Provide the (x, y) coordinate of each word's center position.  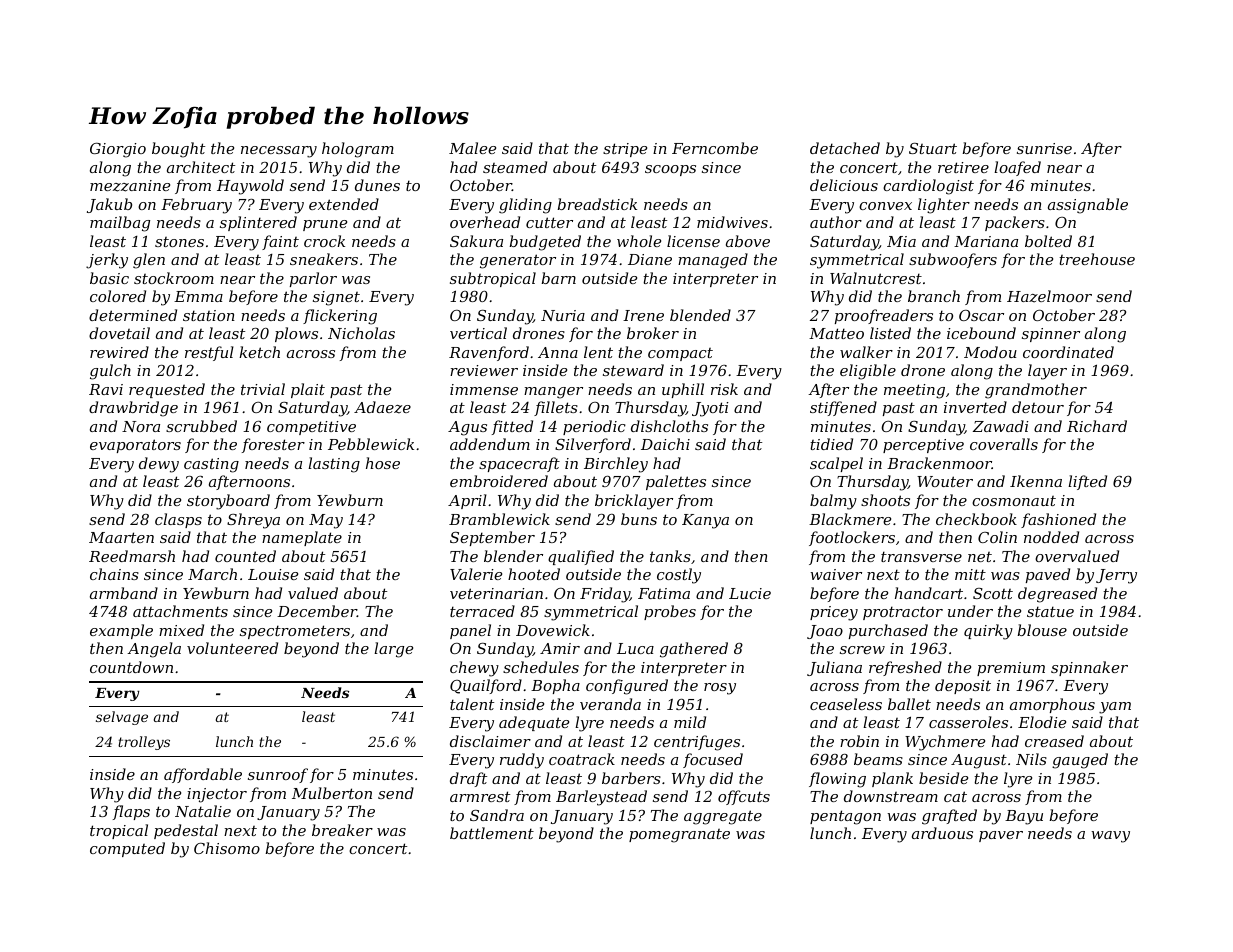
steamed (515, 167)
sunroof (278, 775)
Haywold (250, 187)
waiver (836, 574)
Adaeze (382, 407)
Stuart (933, 148)
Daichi (665, 444)
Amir (560, 648)
